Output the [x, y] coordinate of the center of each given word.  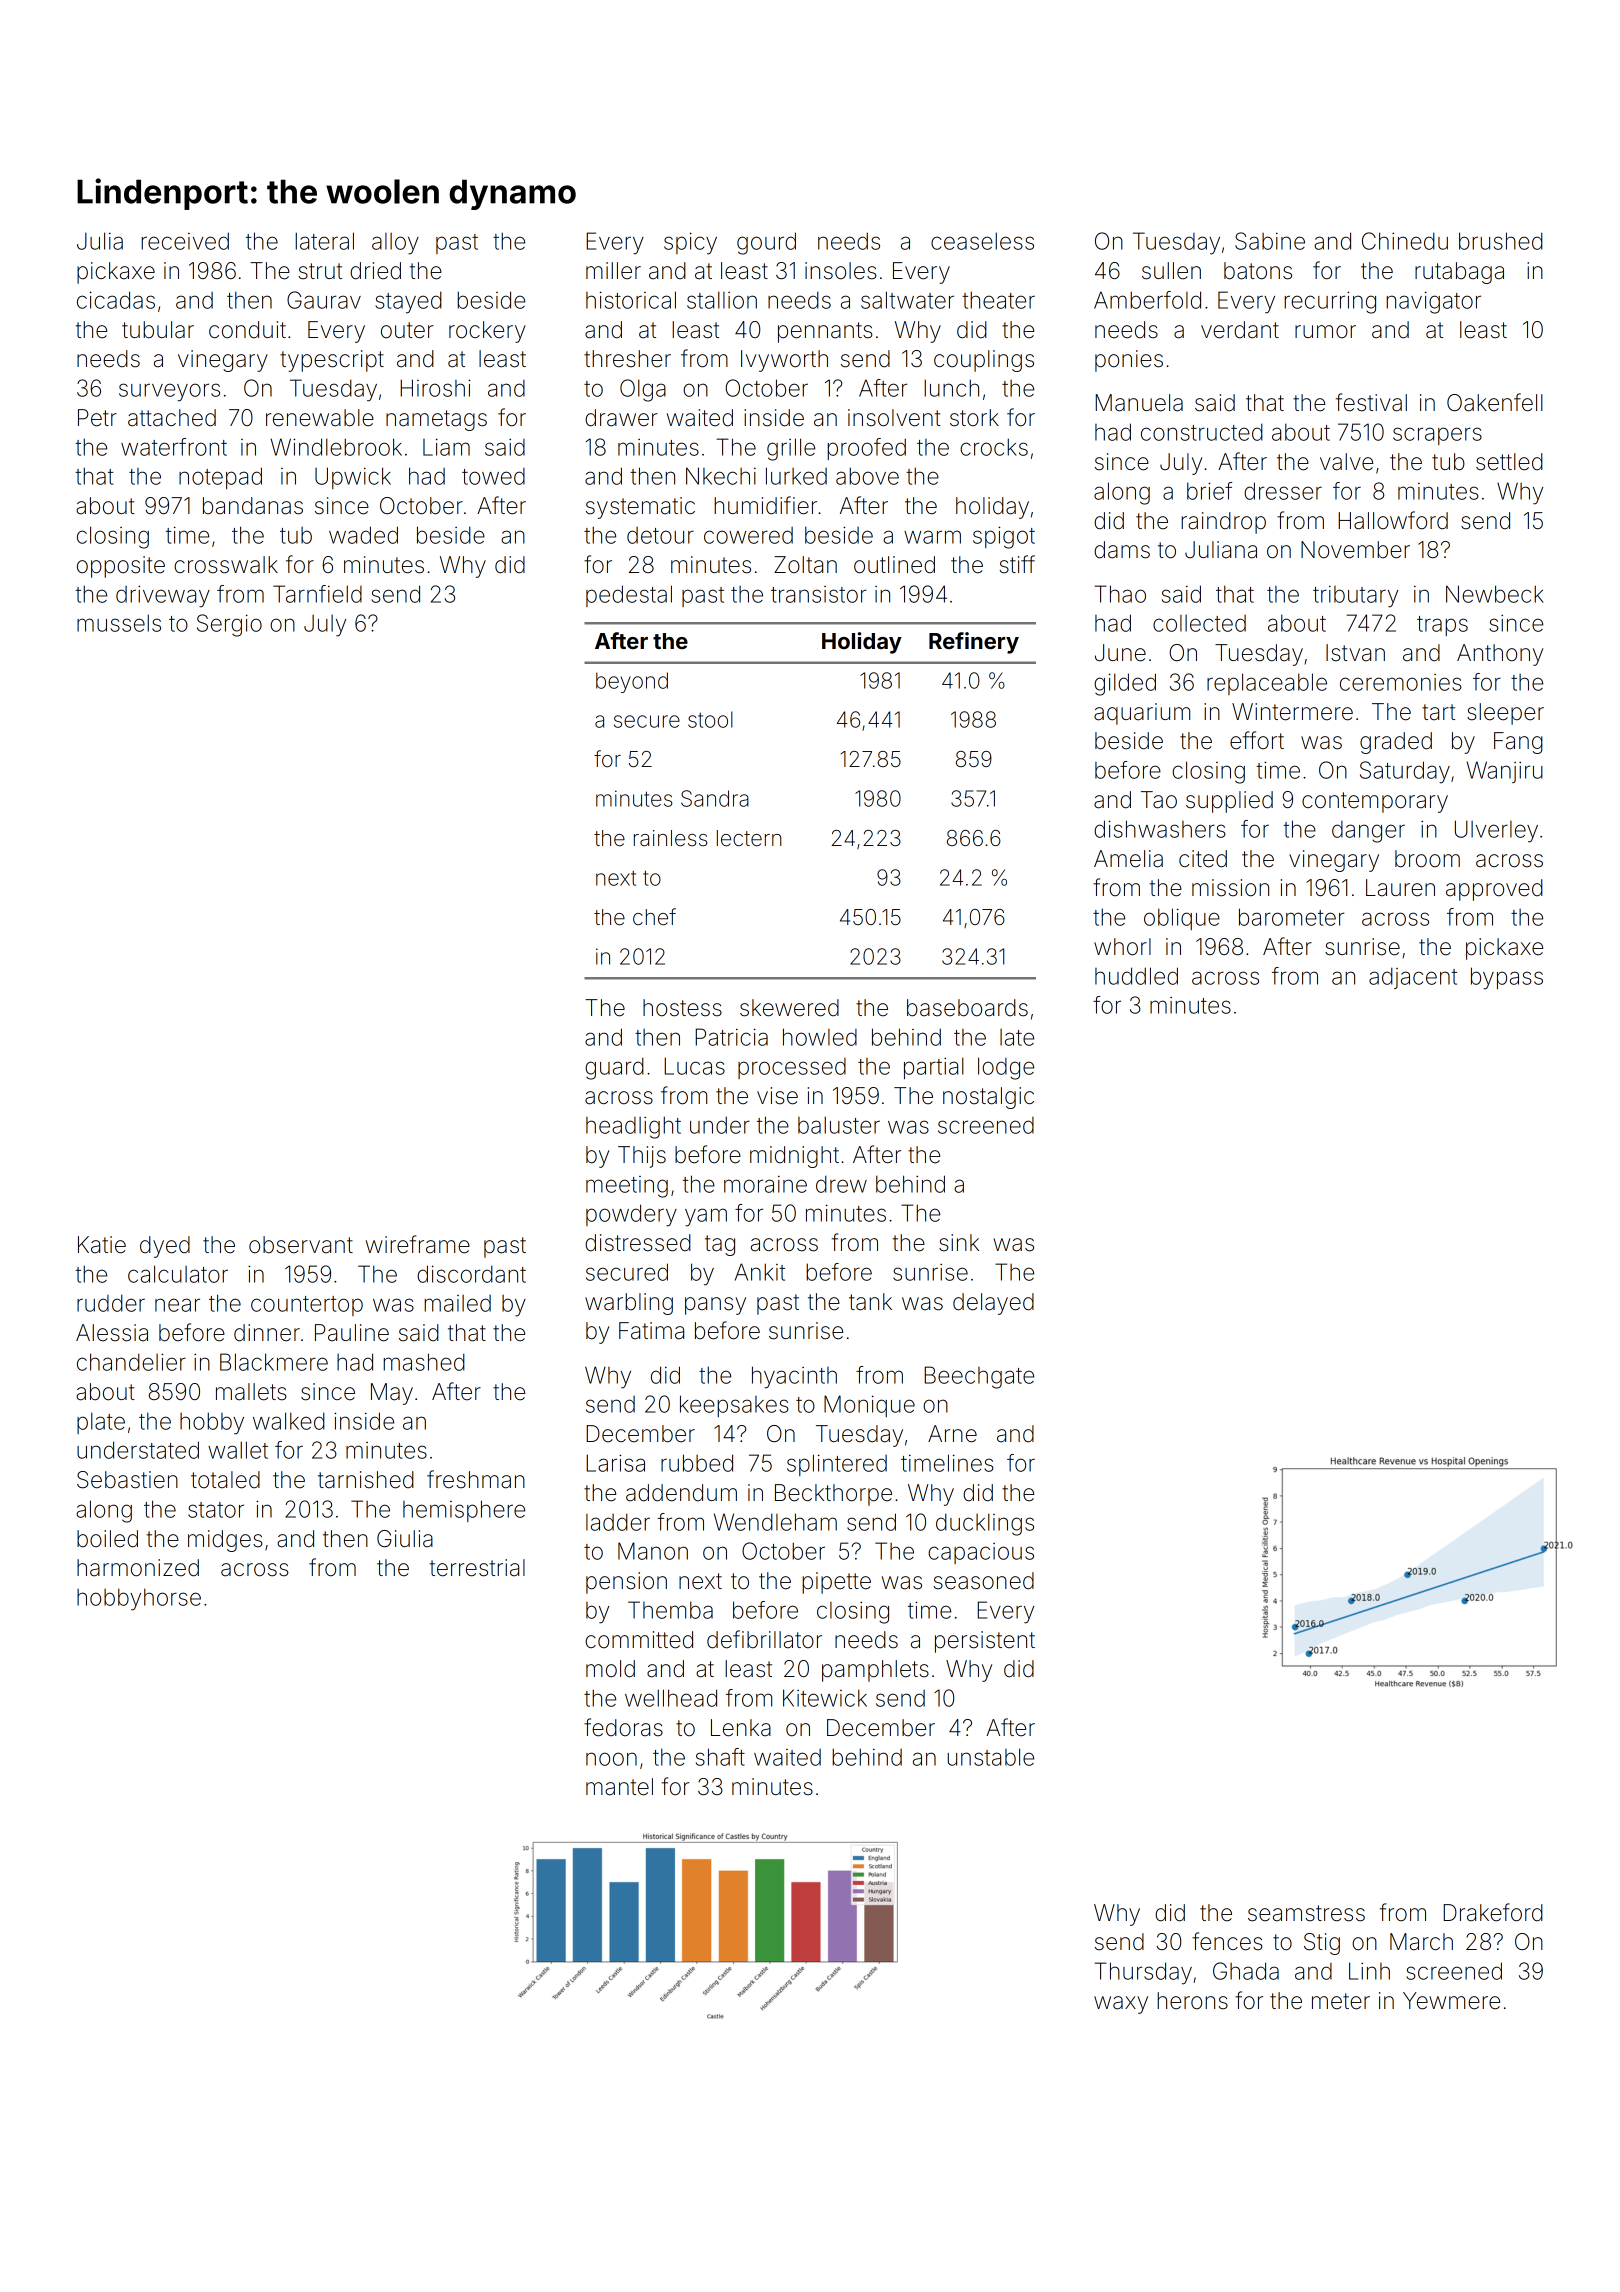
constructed [1202, 432]
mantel [619, 1787]
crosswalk [226, 565]
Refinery [974, 643]
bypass [1507, 978]
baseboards [967, 1008]
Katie [102, 1245]
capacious [981, 1553]
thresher [627, 359]
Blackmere [274, 1362]
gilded [1125, 684]
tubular [158, 330]
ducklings [985, 1524]
